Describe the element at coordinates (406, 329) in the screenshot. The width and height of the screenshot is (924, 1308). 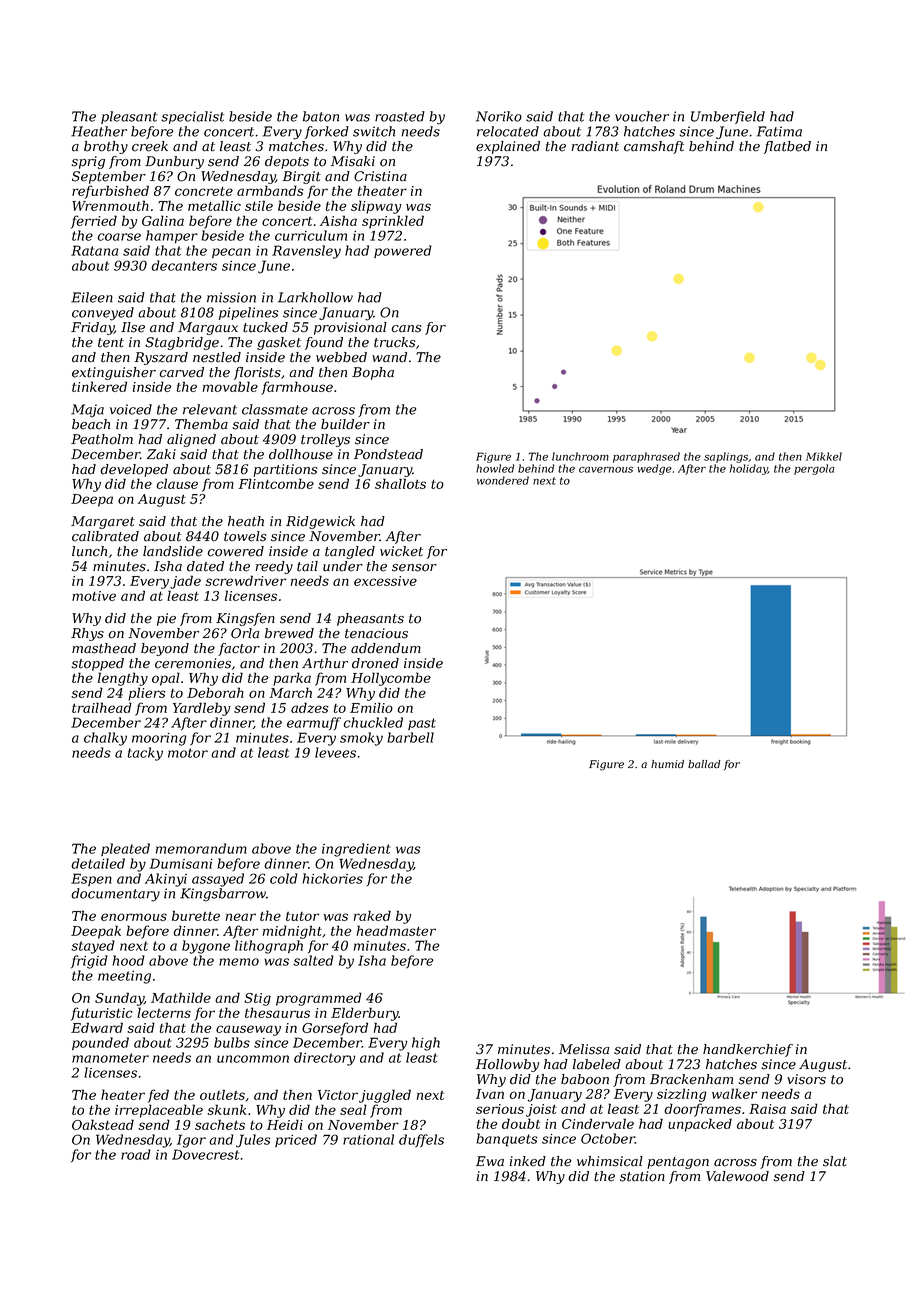
I see `cans` at that location.
